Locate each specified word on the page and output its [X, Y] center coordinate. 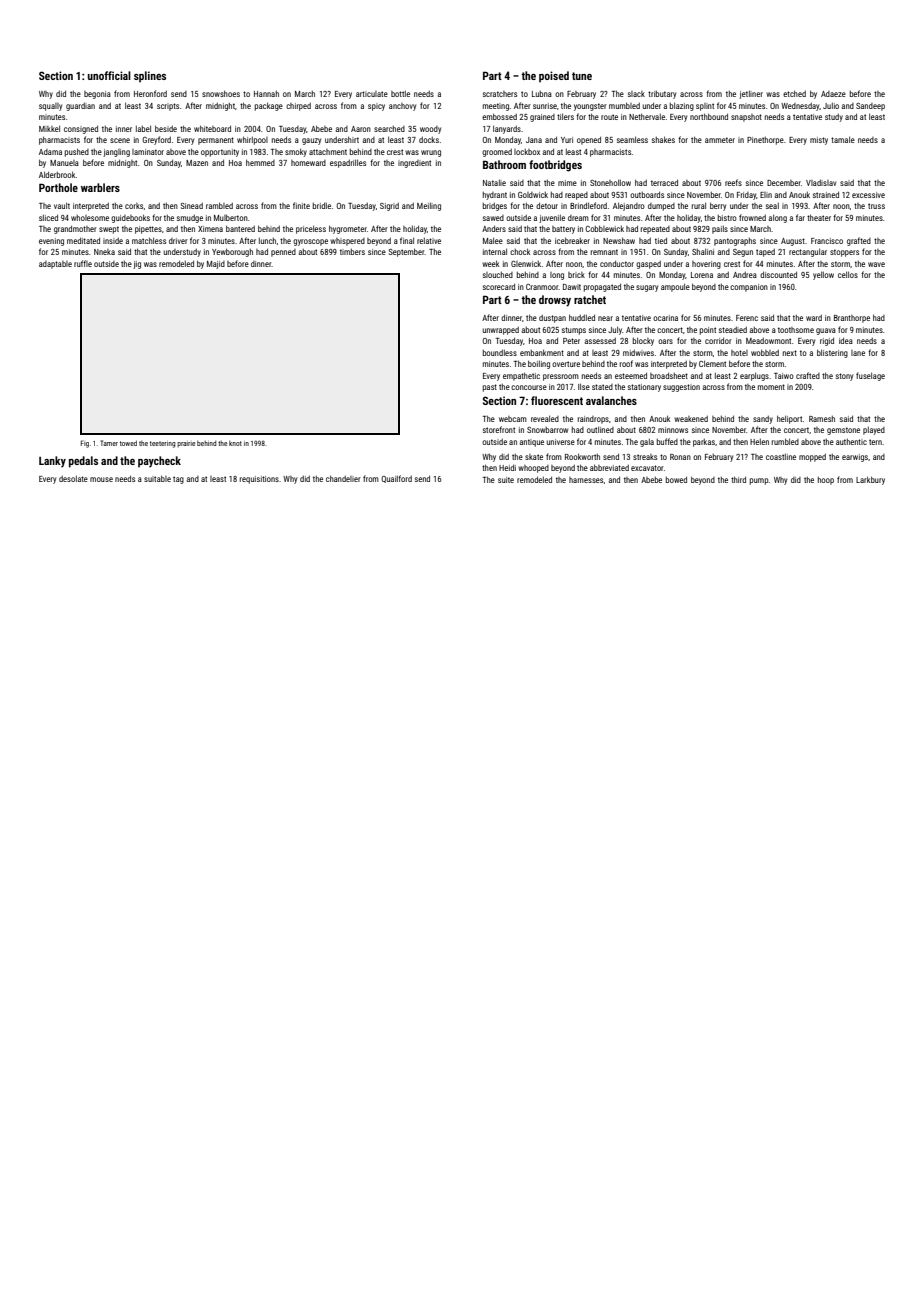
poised [554, 77]
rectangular [808, 252]
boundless [500, 352]
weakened [691, 418]
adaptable [55, 265]
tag [178, 480]
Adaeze [833, 94]
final [407, 240]
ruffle [83, 263]
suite [506, 480]
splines [150, 77]
